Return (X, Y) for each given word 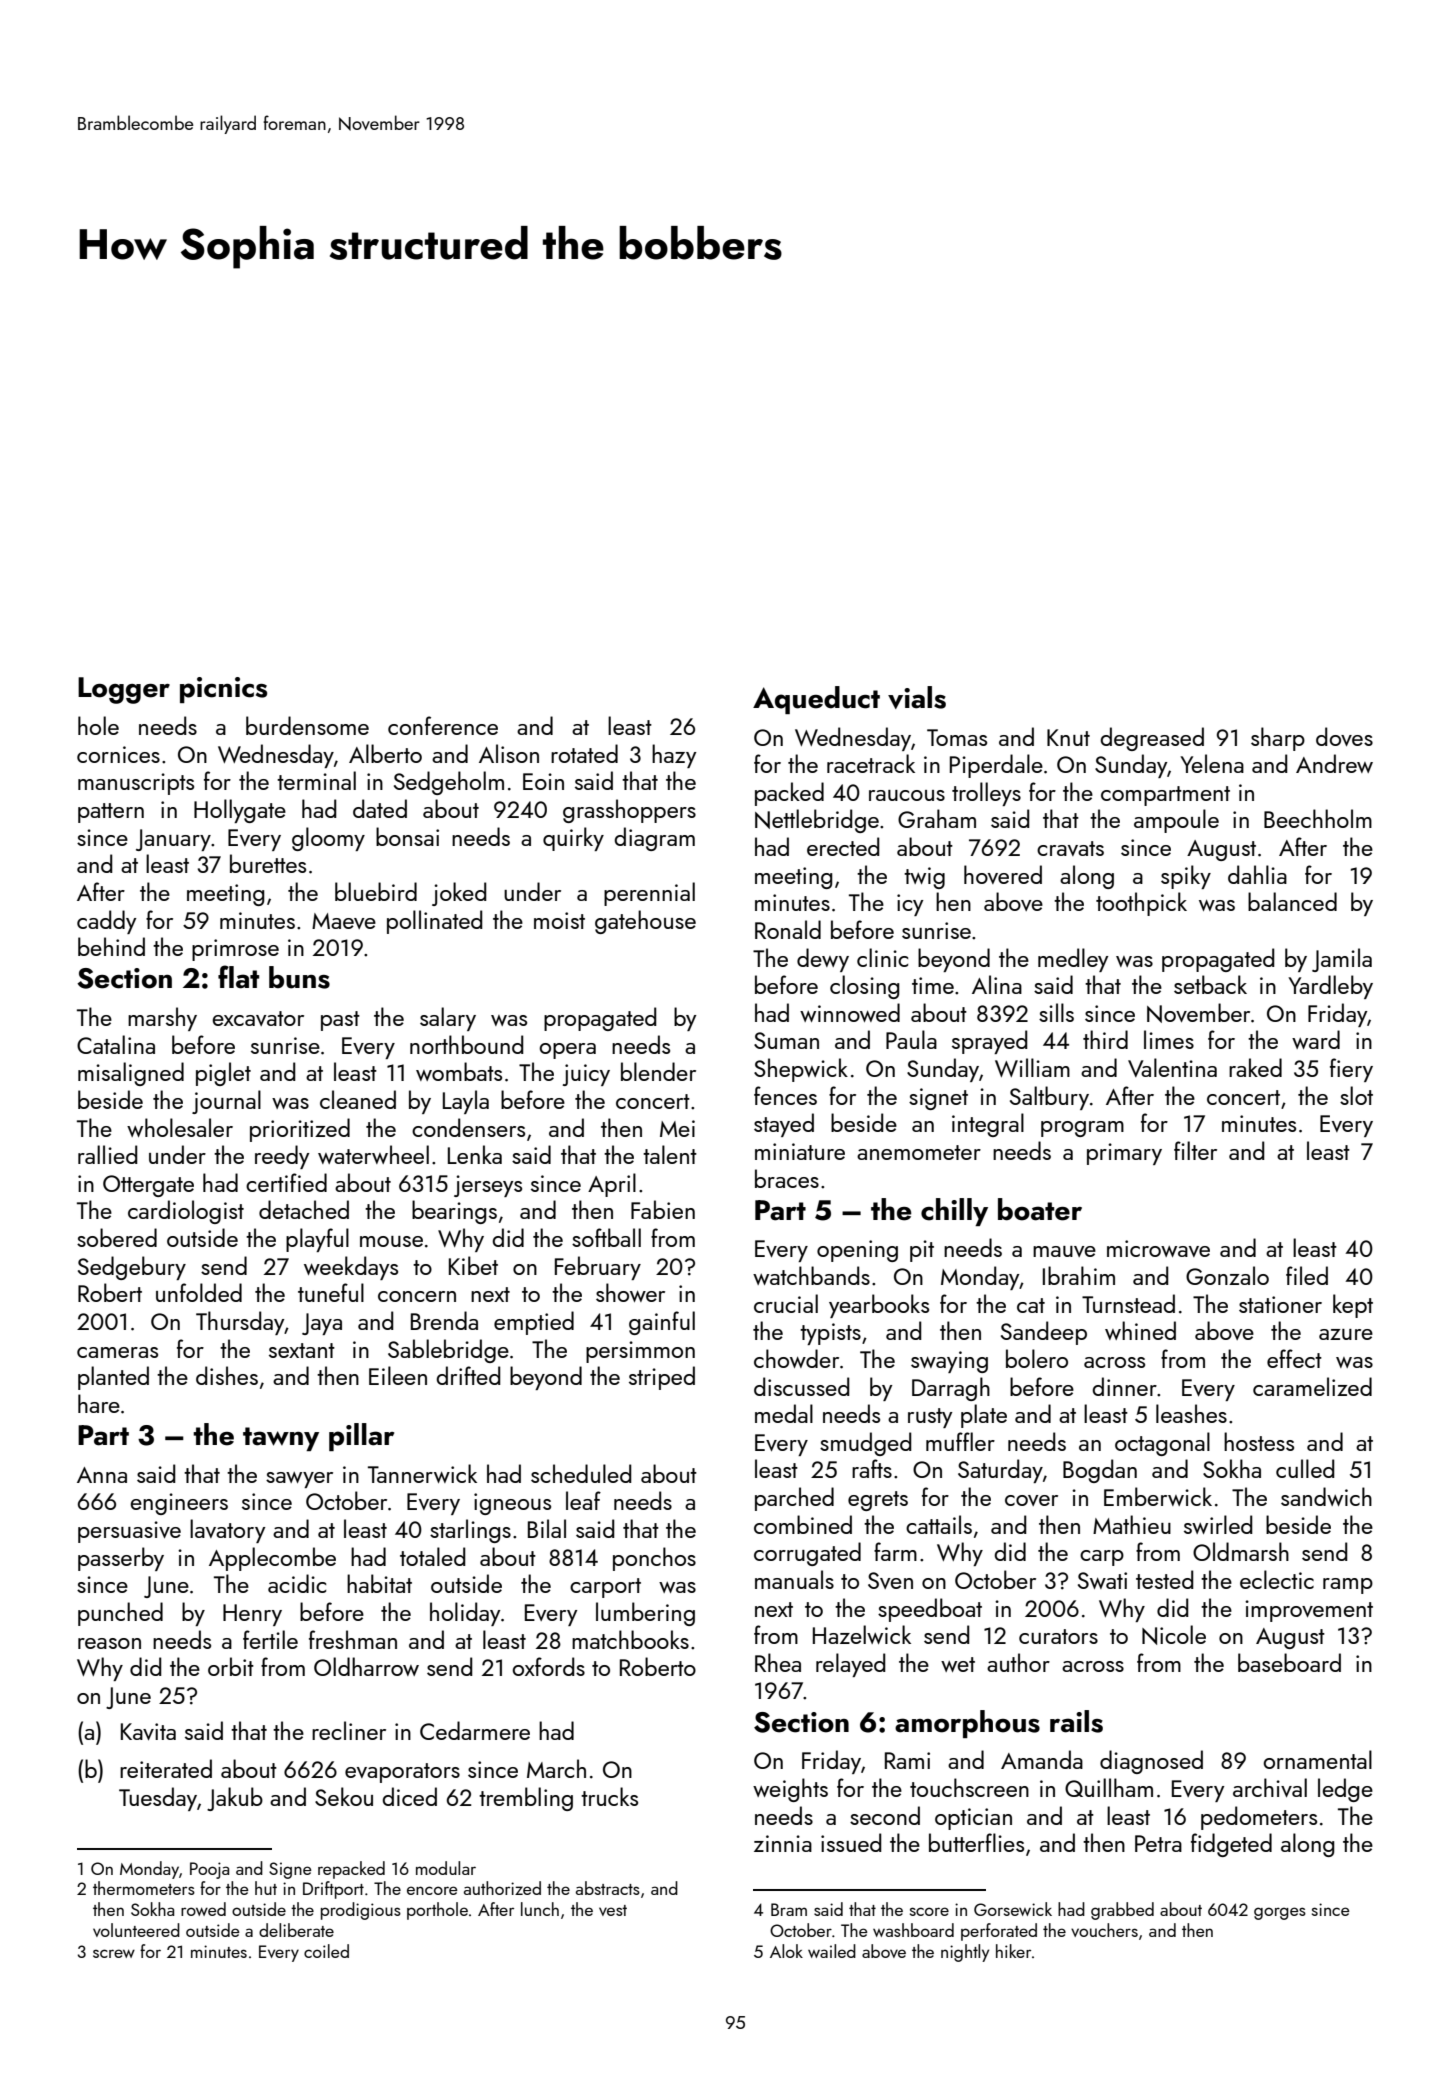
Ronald (788, 929)
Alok (786, 1951)
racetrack (871, 763)
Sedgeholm (449, 783)
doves (1344, 736)
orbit (231, 1666)
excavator (258, 1018)
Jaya (322, 1324)
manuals (794, 1579)
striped (662, 1378)
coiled (326, 1951)
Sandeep (1044, 1333)
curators (1058, 1636)
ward (1316, 1039)
